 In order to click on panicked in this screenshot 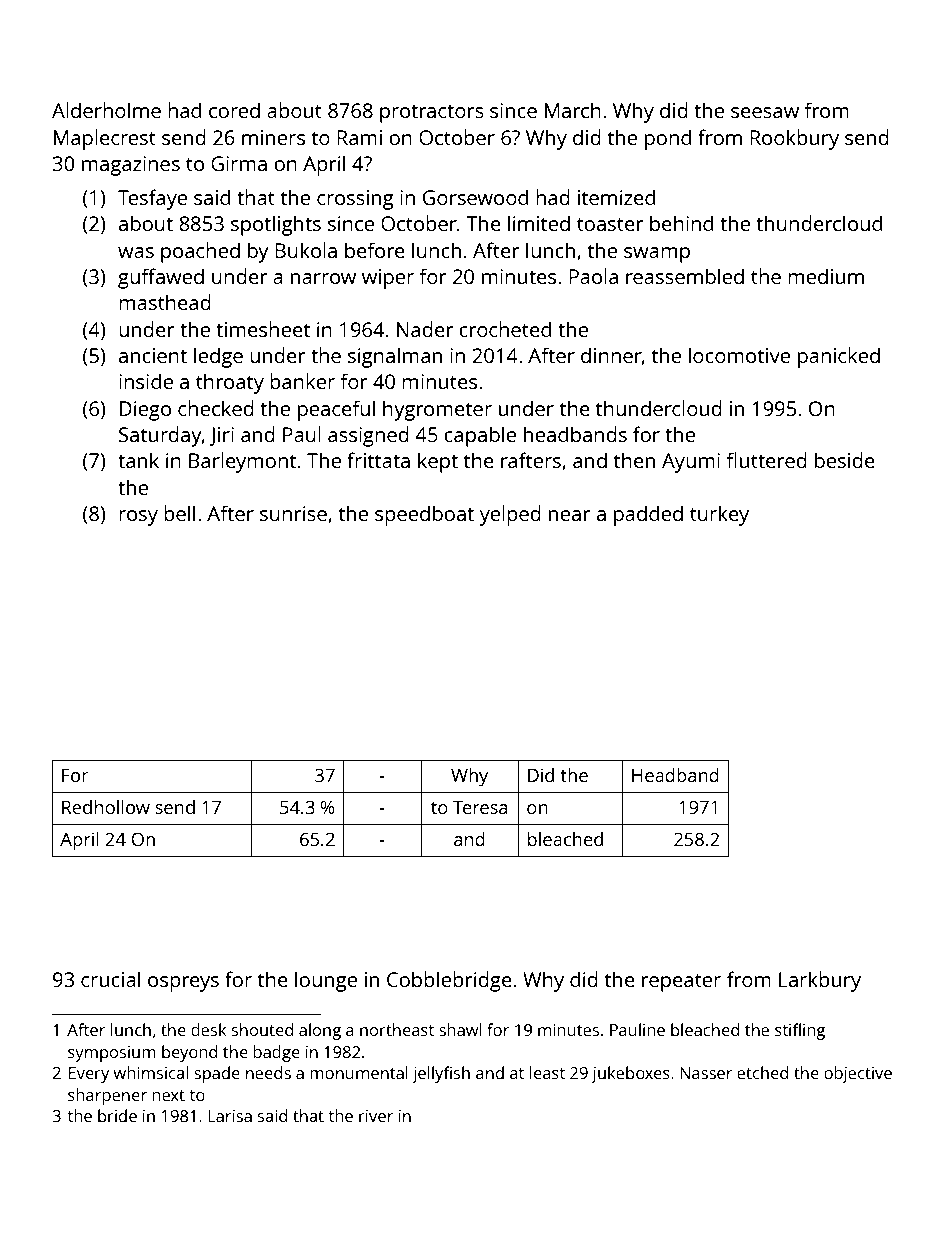, I will do `click(839, 357)`.
